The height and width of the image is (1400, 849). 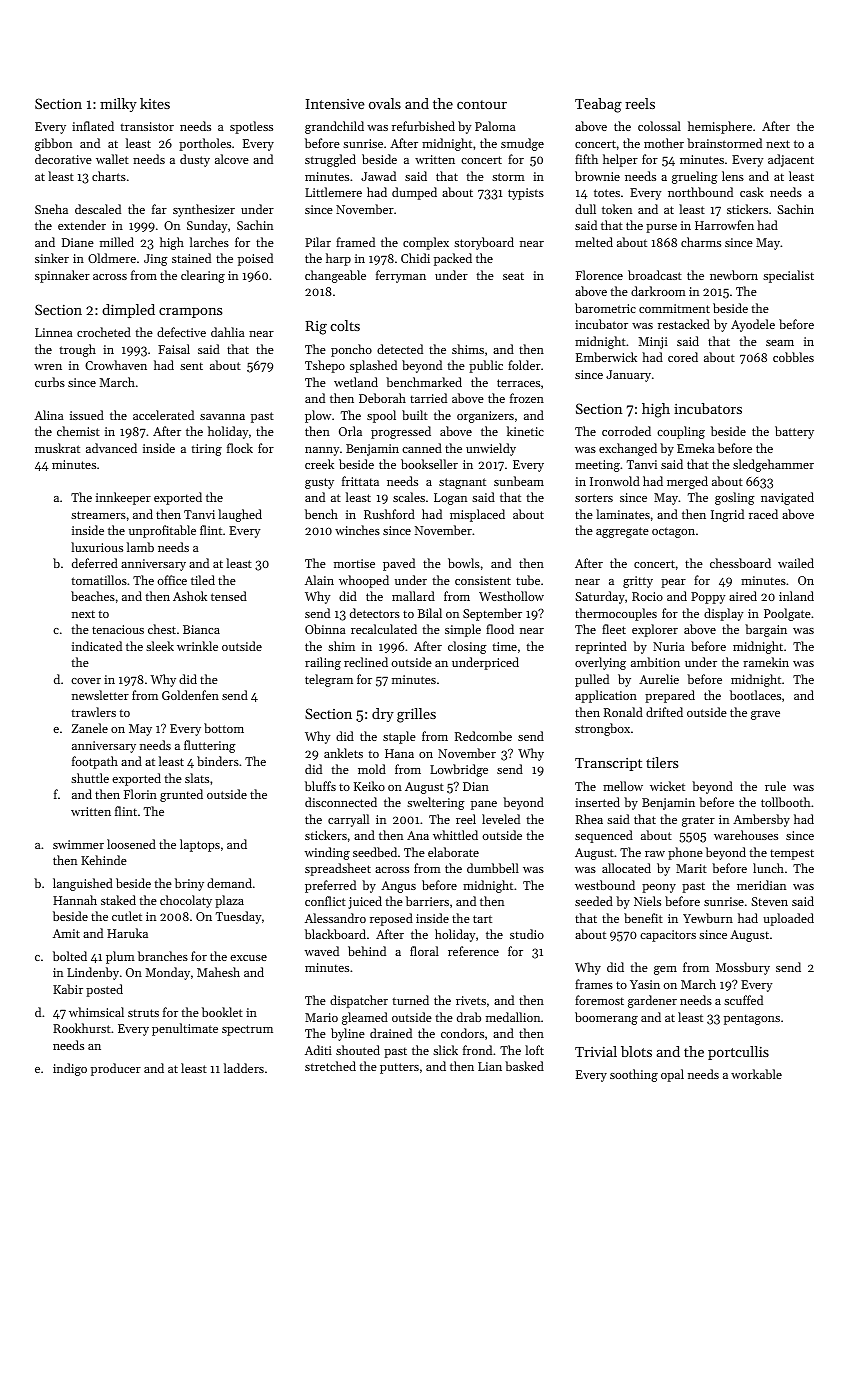 What do you see at coordinates (116, 1069) in the image?
I see `producer` at bounding box center [116, 1069].
